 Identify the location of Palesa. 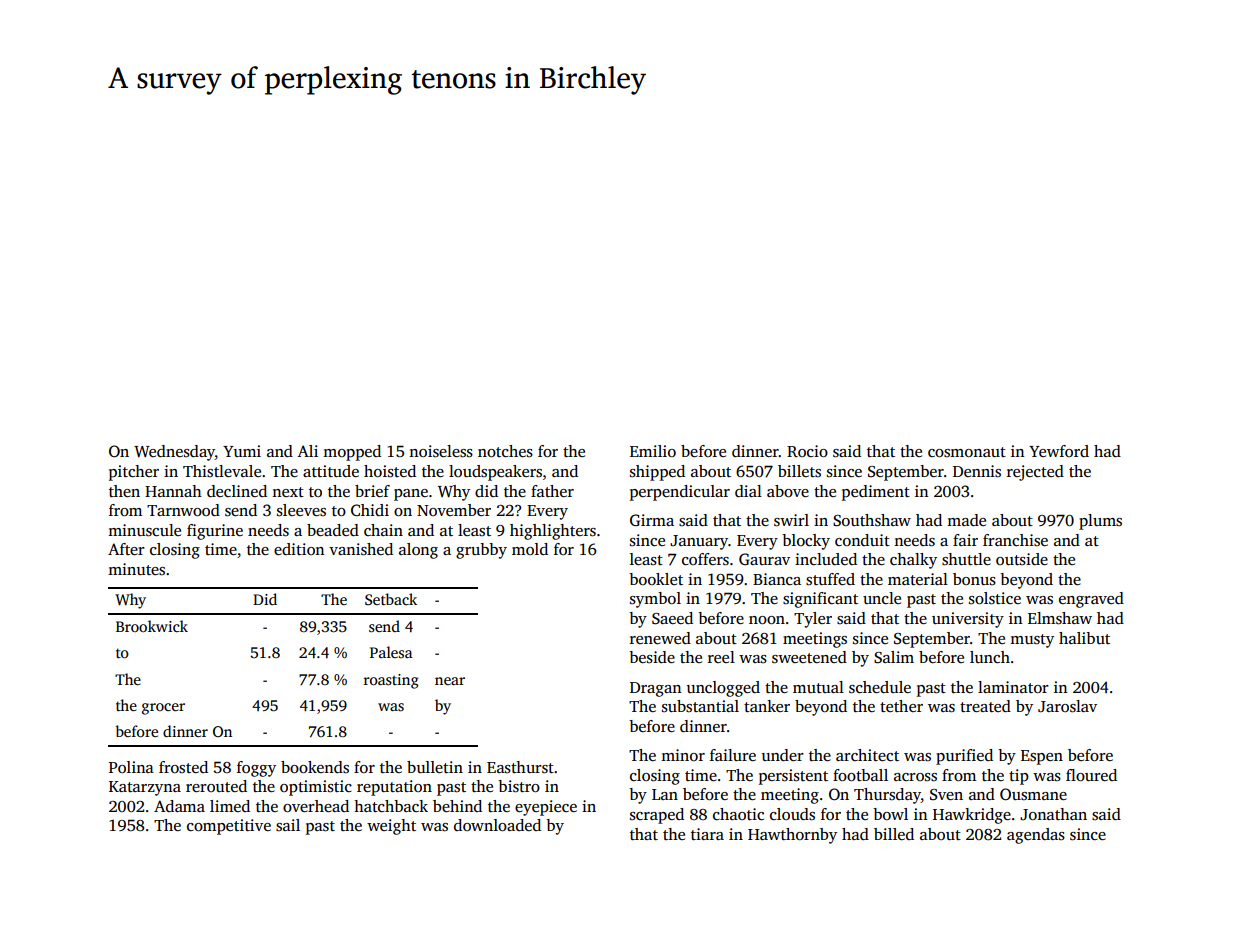
(391, 652).
